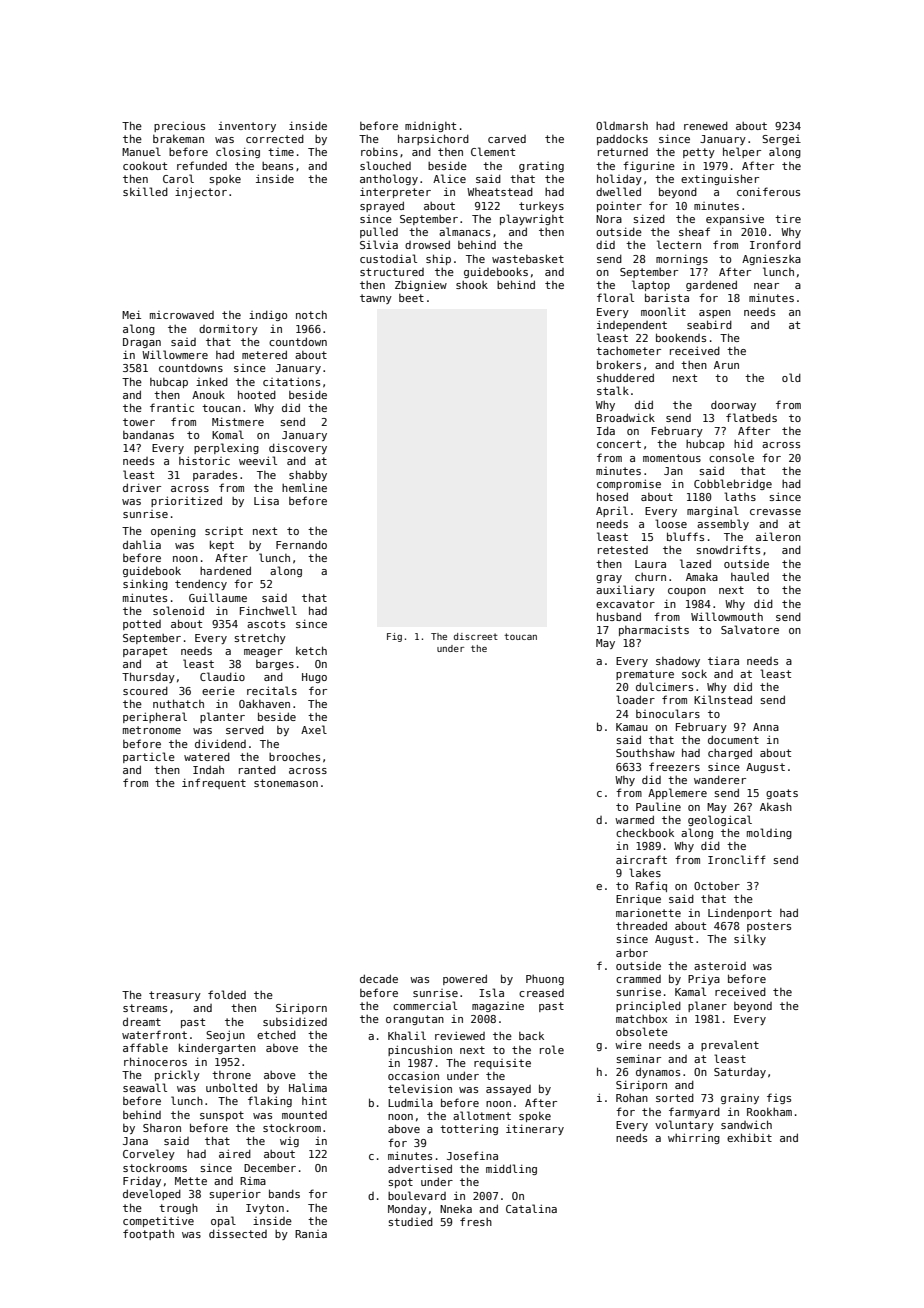  I want to click on peripheral, so click(155, 717).
